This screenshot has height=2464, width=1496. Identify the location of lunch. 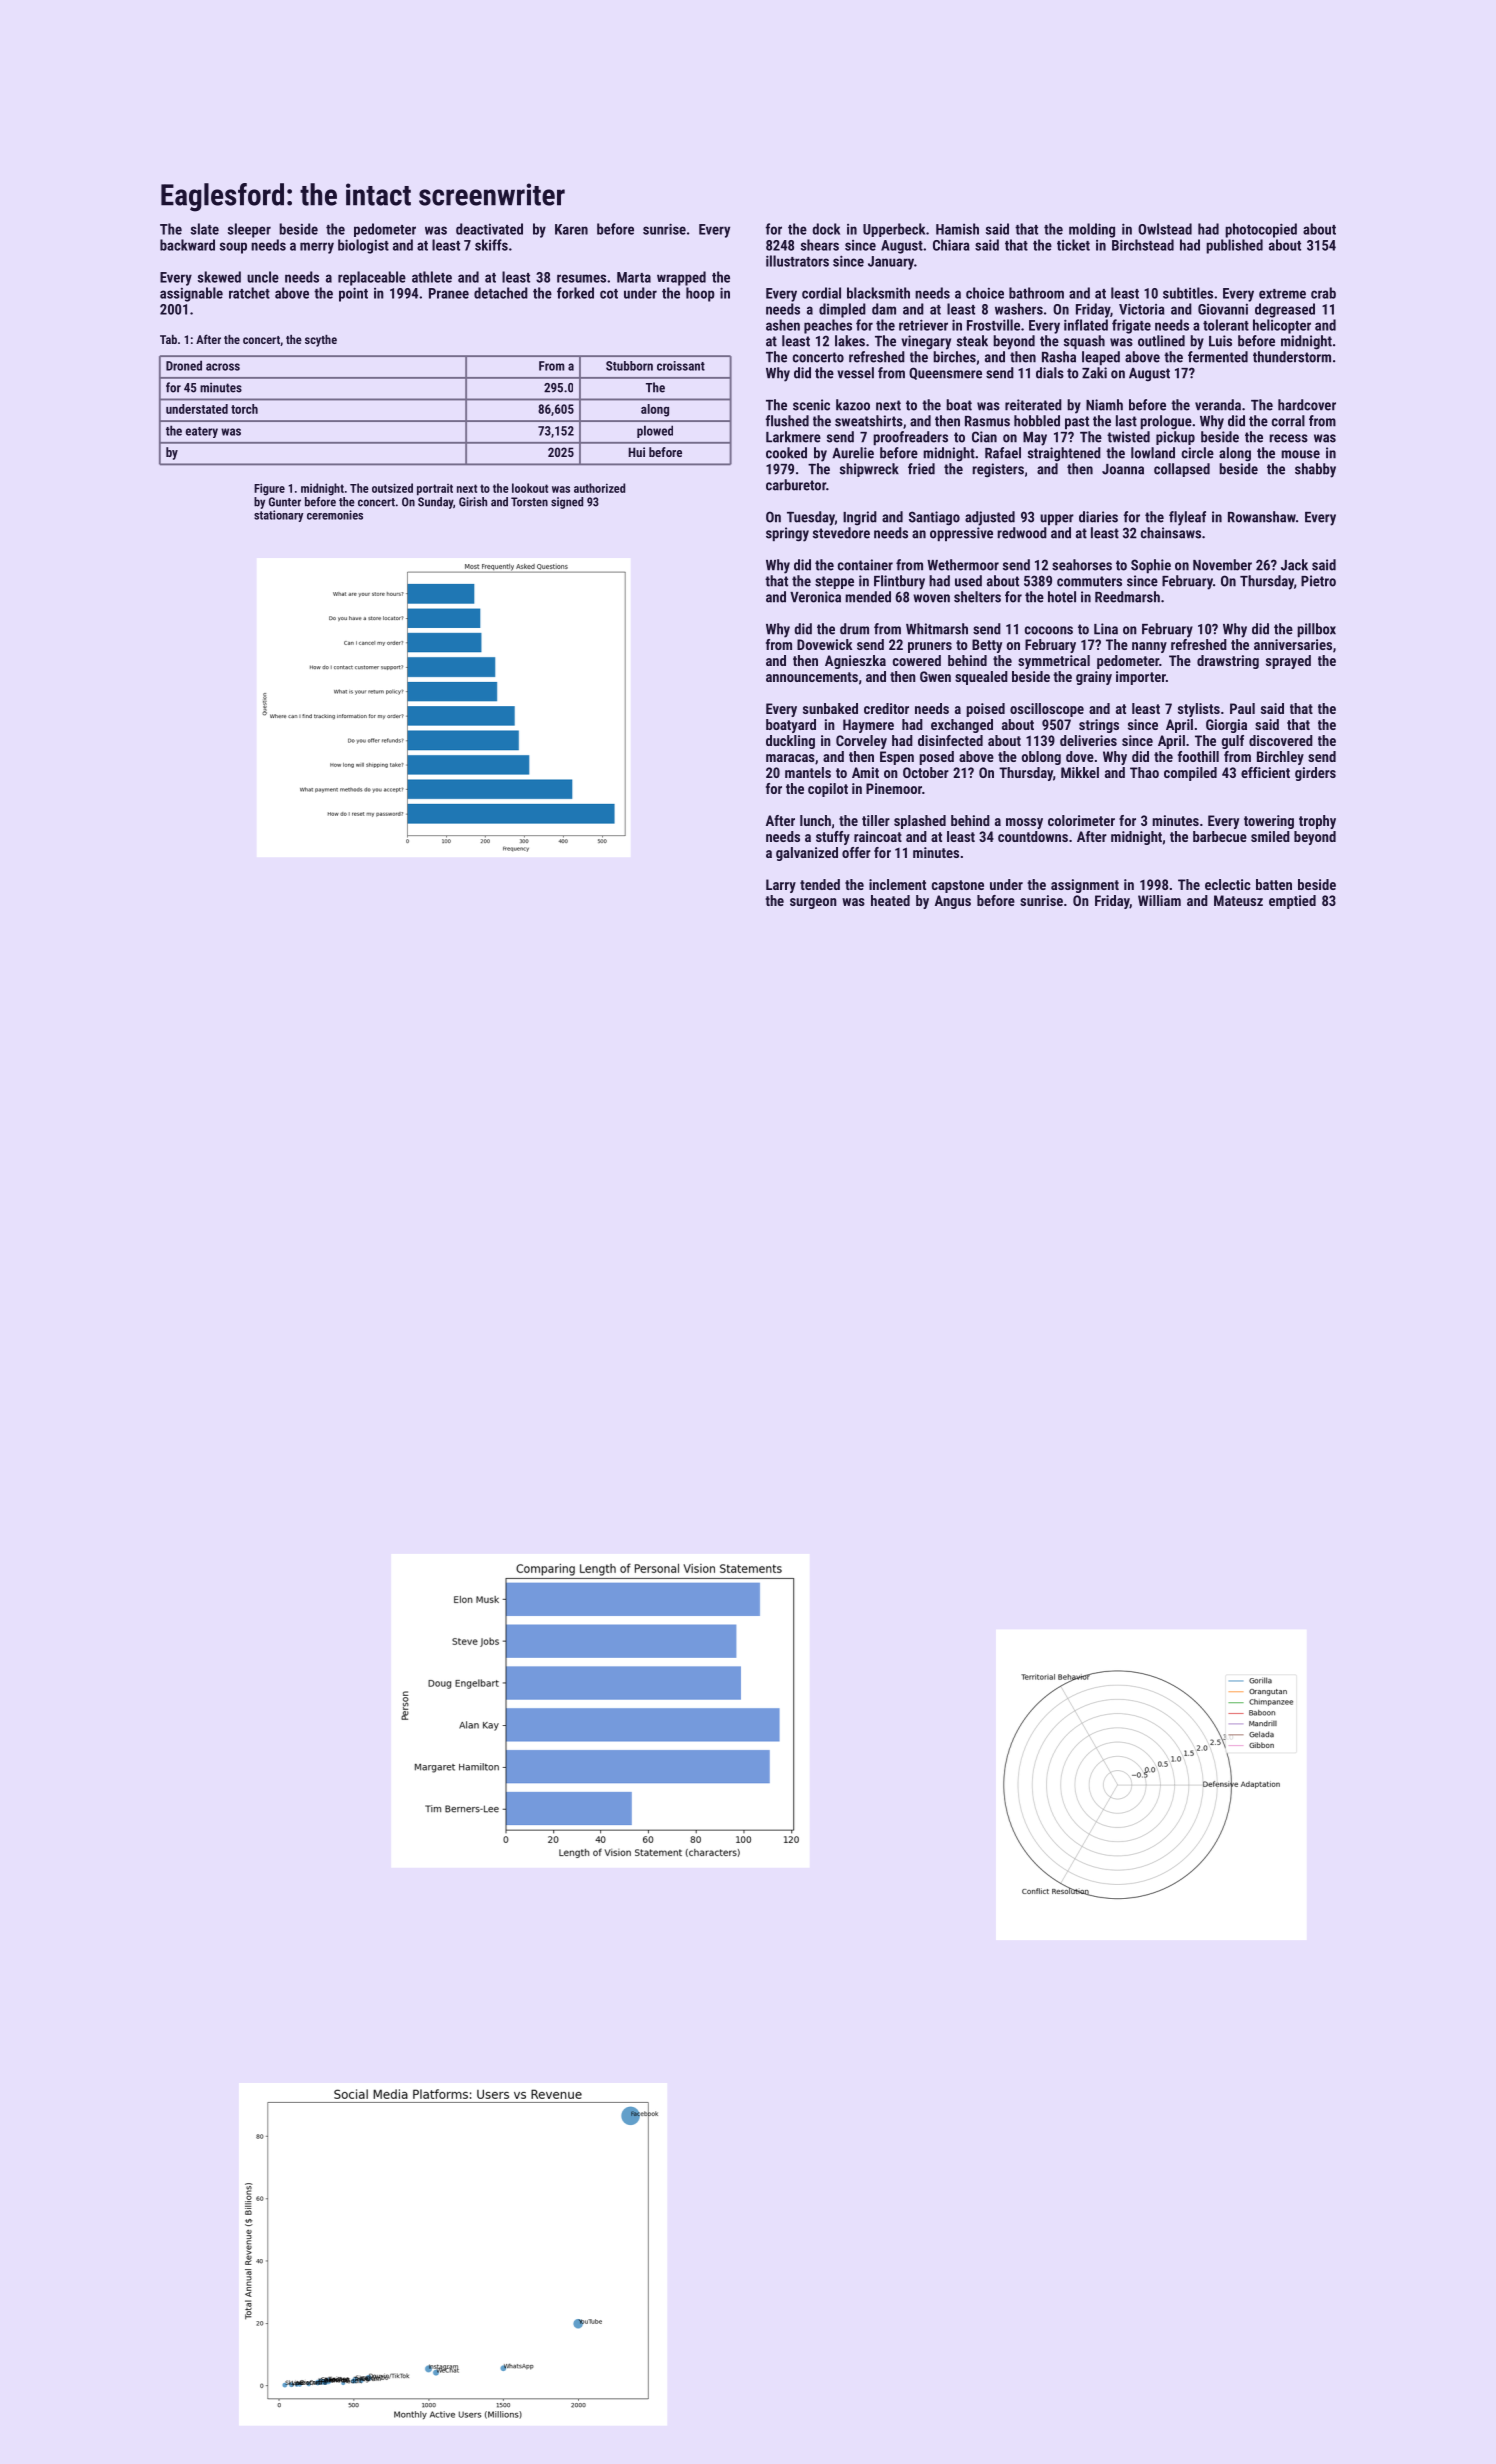
(815, 820).
